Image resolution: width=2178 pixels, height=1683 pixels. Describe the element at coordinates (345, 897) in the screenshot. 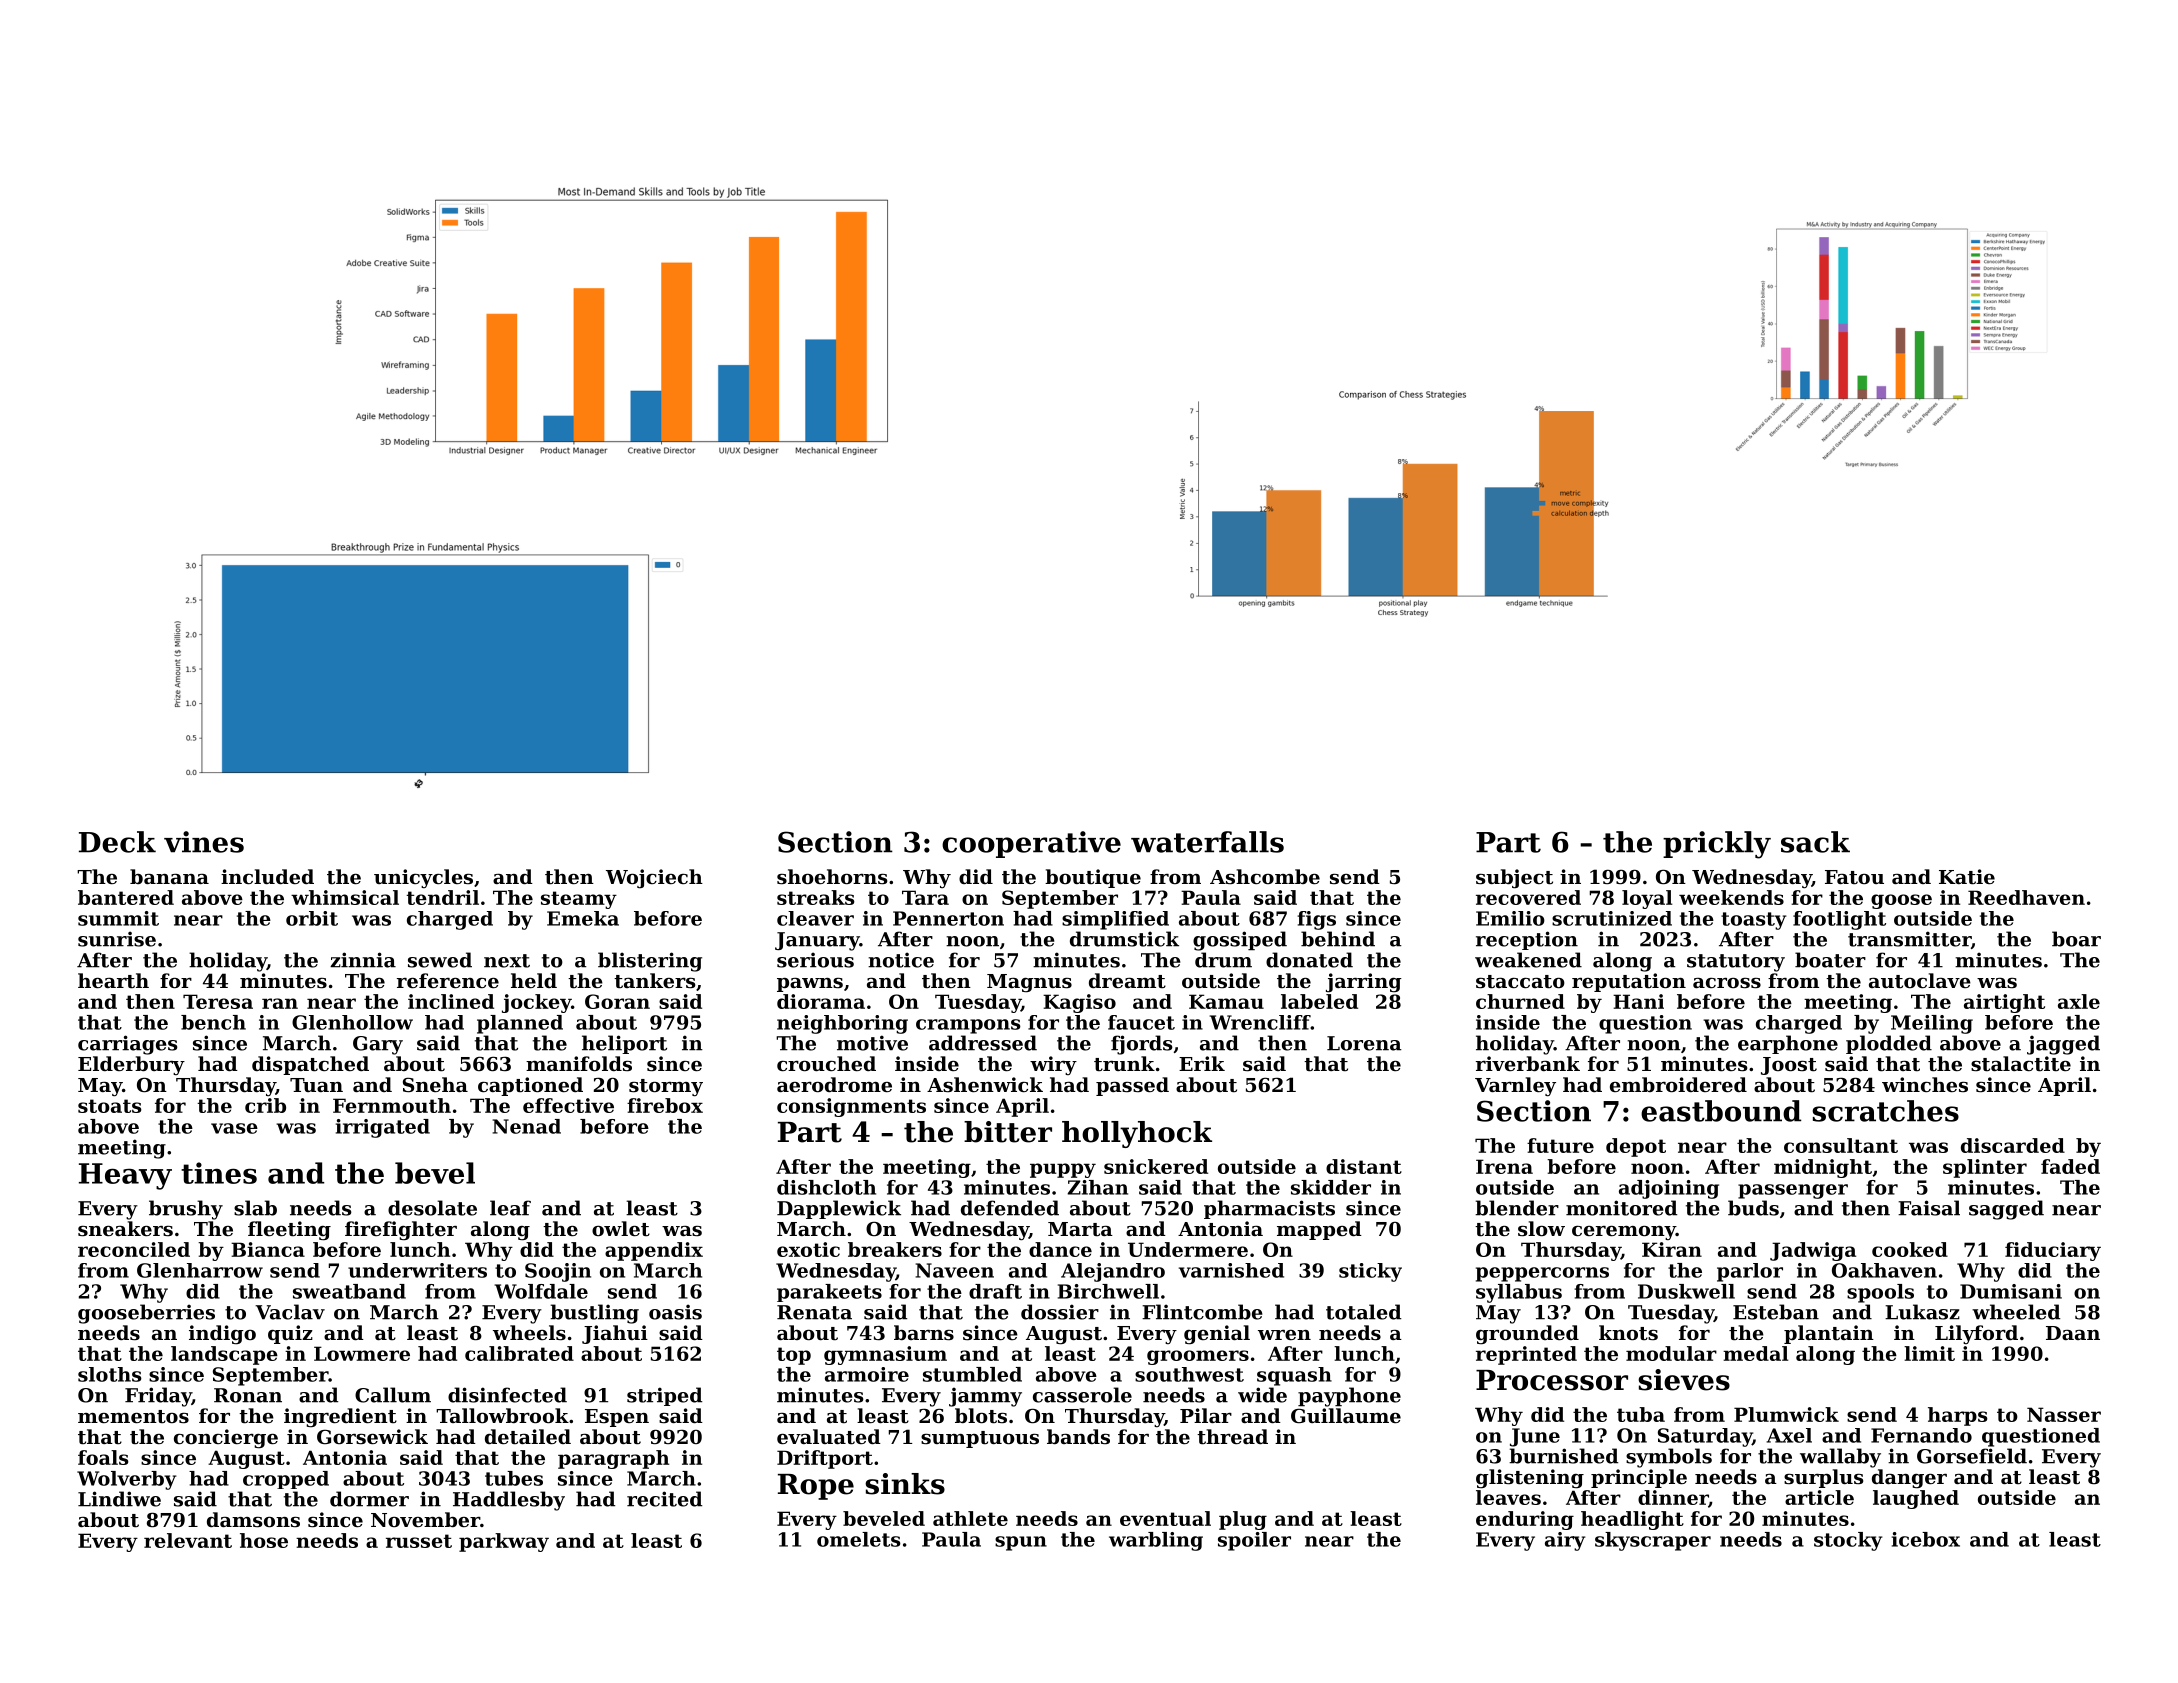

I see `whimsical` at that location.
